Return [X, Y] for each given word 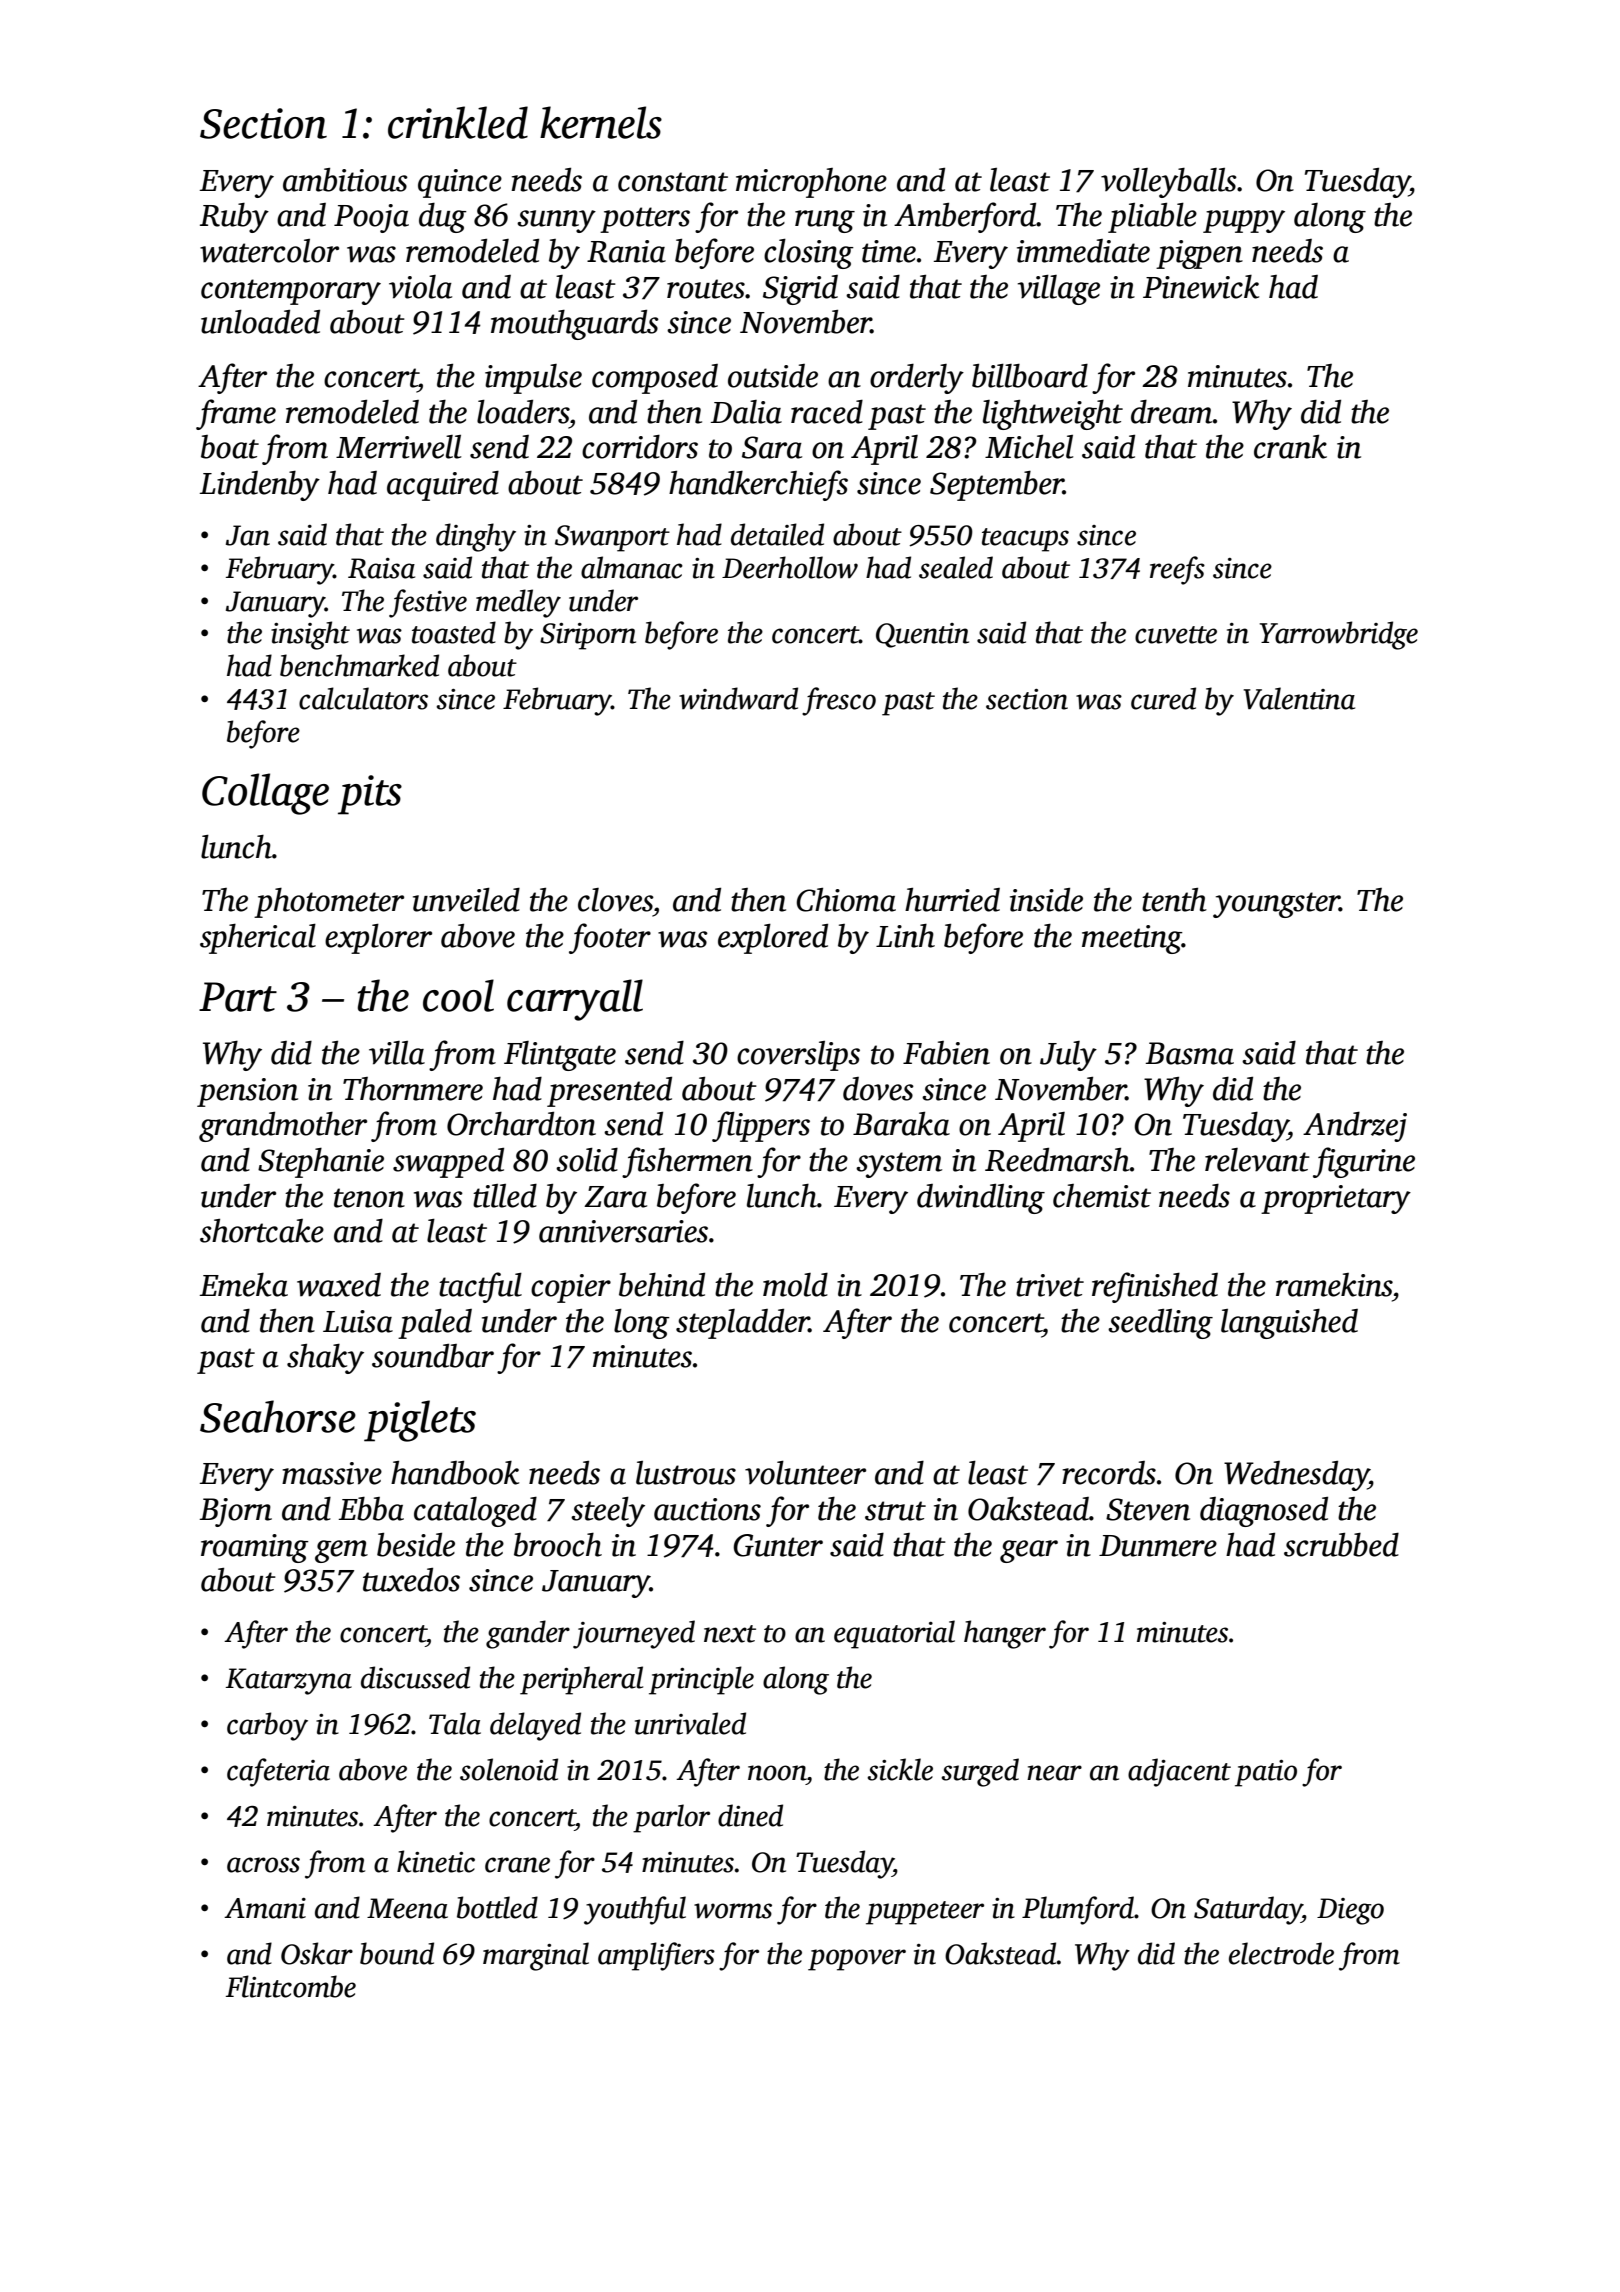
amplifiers [656, 1956]
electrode [1281, 1953]
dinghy [476, 537]
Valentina [1299, 698]
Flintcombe [291, 1986]
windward [738, 698]
